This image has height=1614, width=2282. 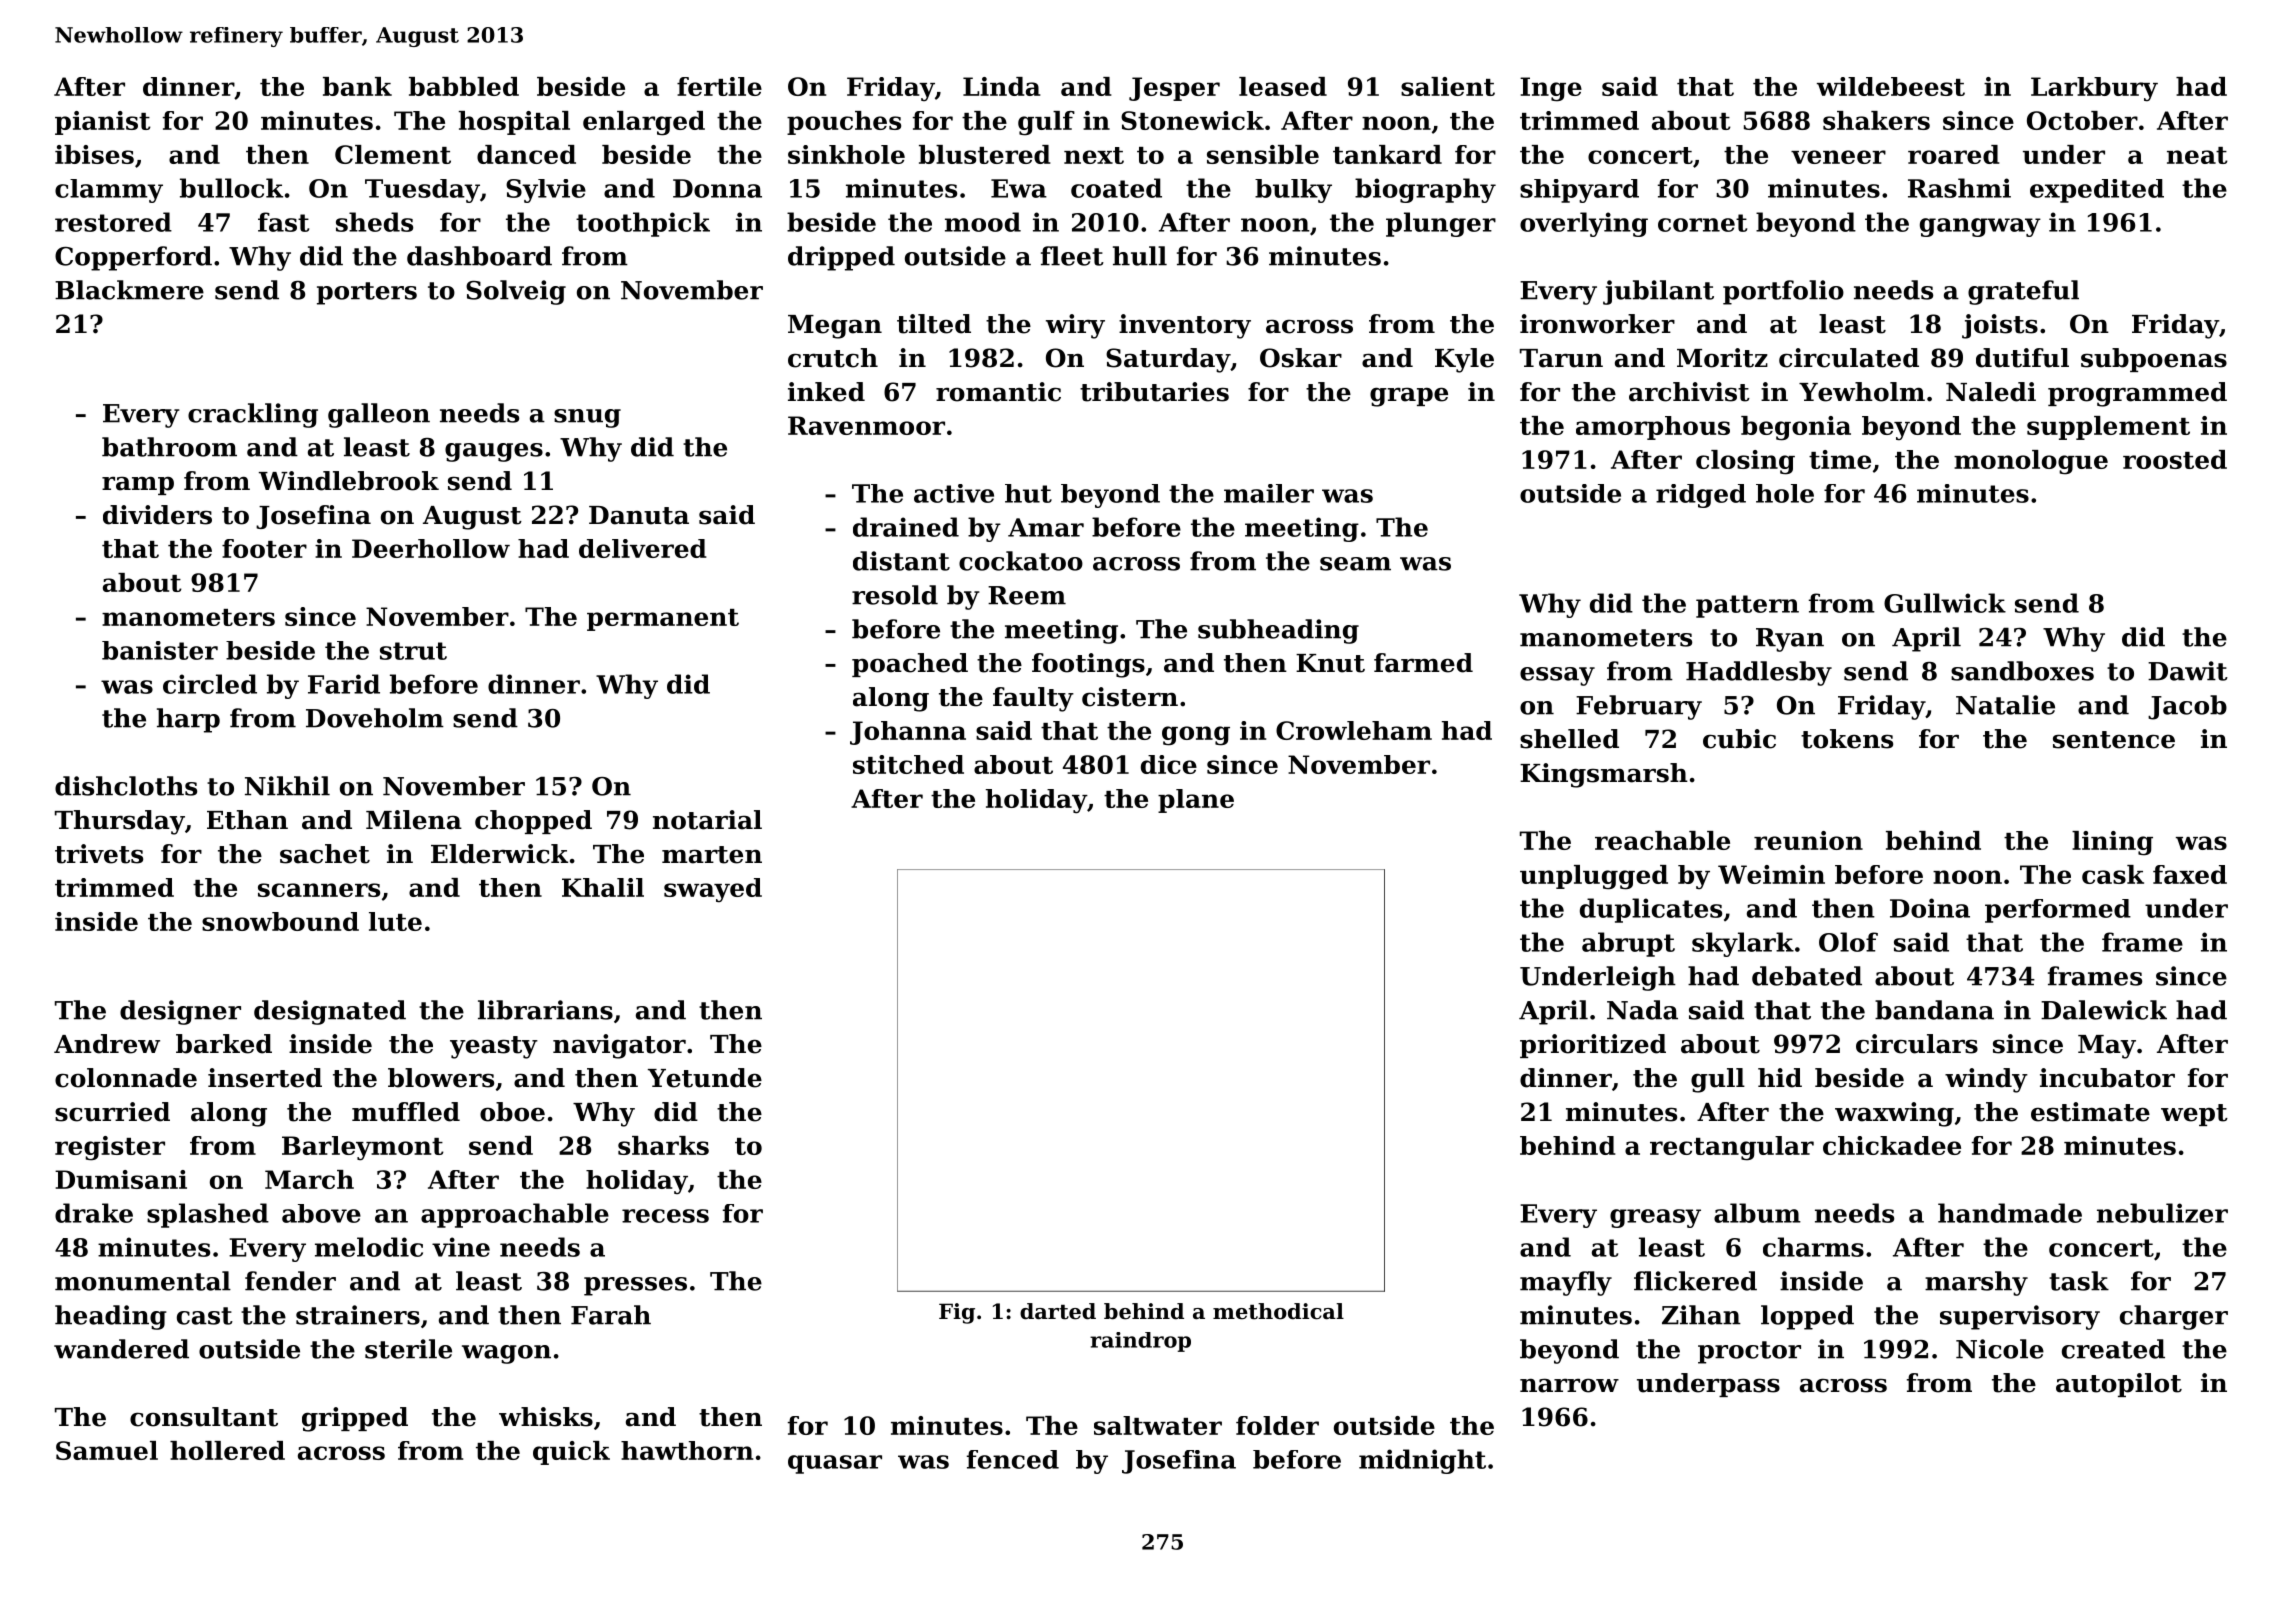 What do you see at coordinates (663, 1145) in the image?
I see `sharks` at bounding box center [663, 1145].
